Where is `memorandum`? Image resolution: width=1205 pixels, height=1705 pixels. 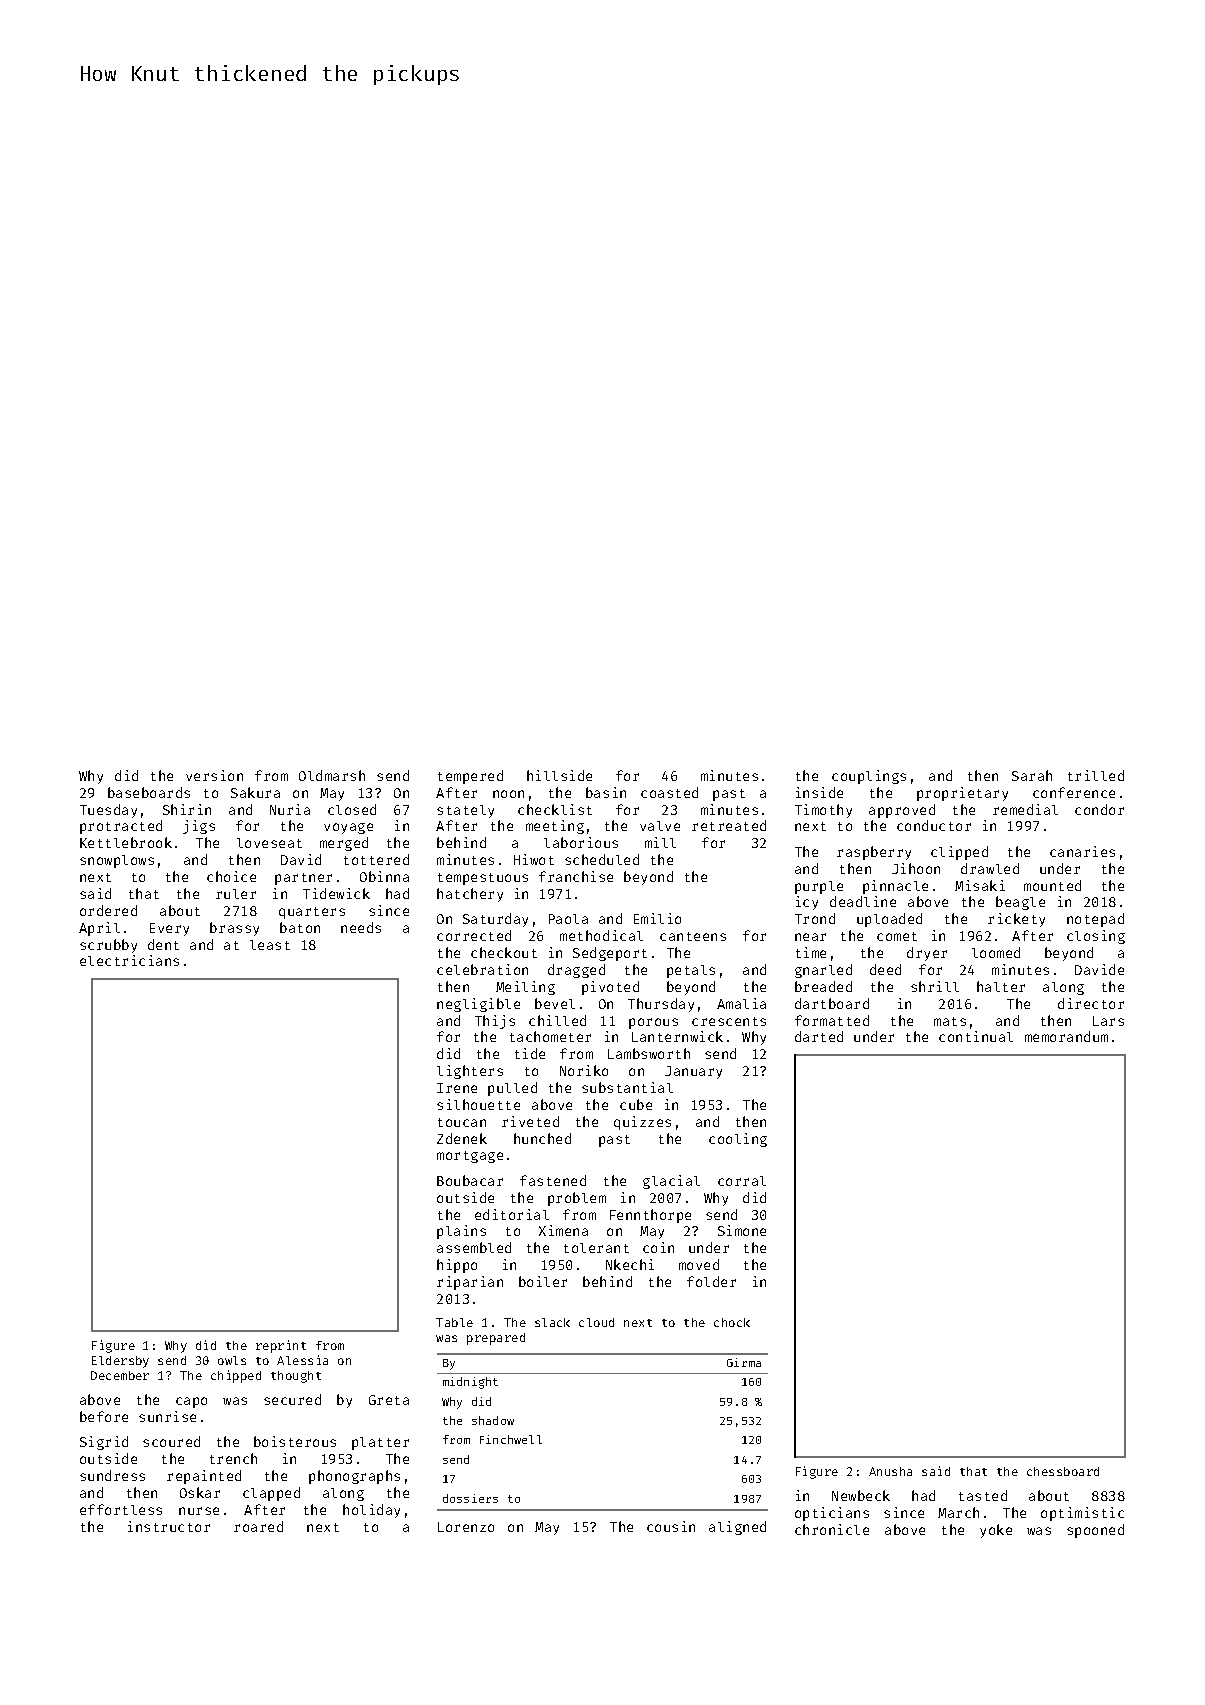
memorandum is located at coordinates (1066, 1036).
